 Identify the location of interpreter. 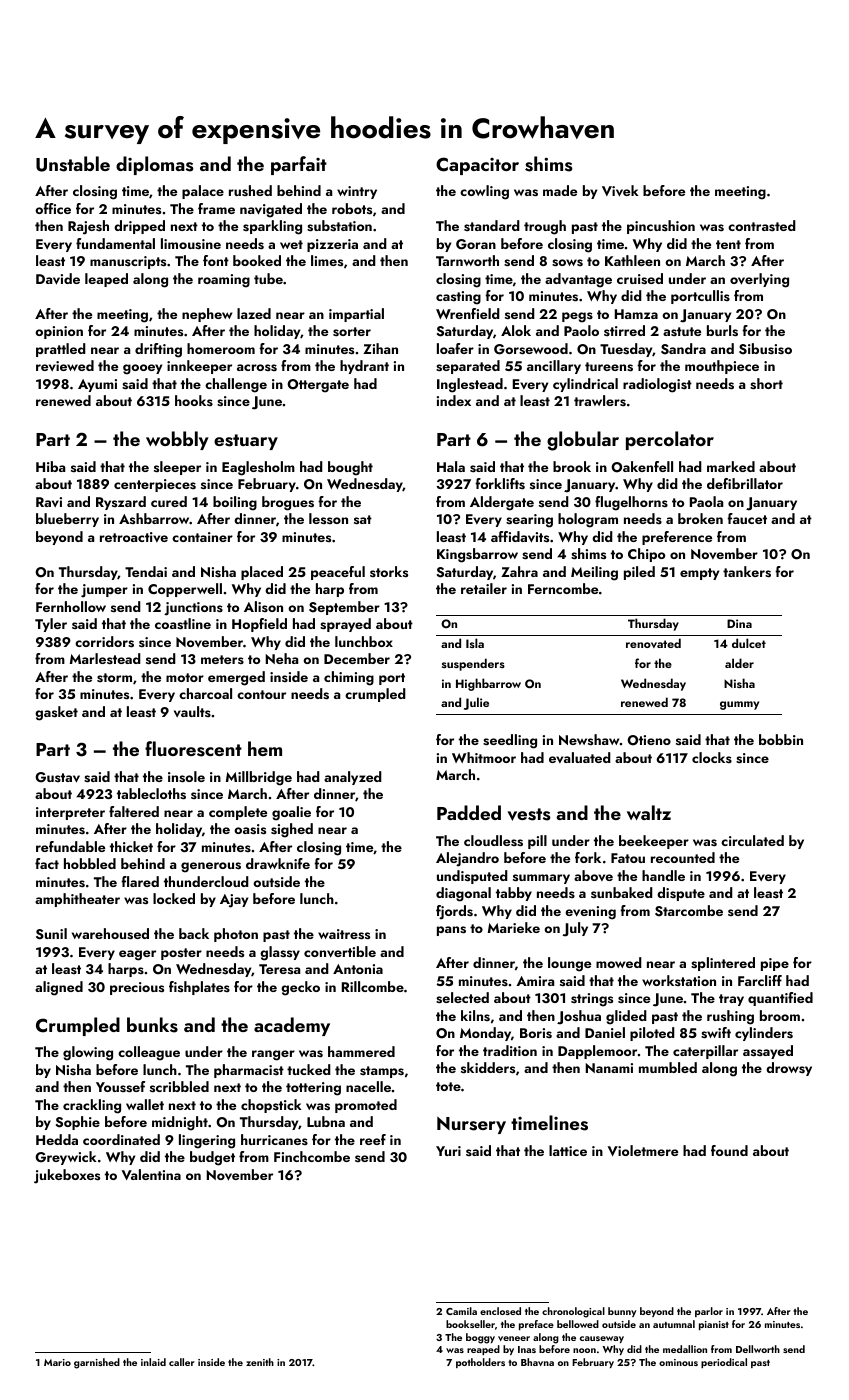
(70, 813).
